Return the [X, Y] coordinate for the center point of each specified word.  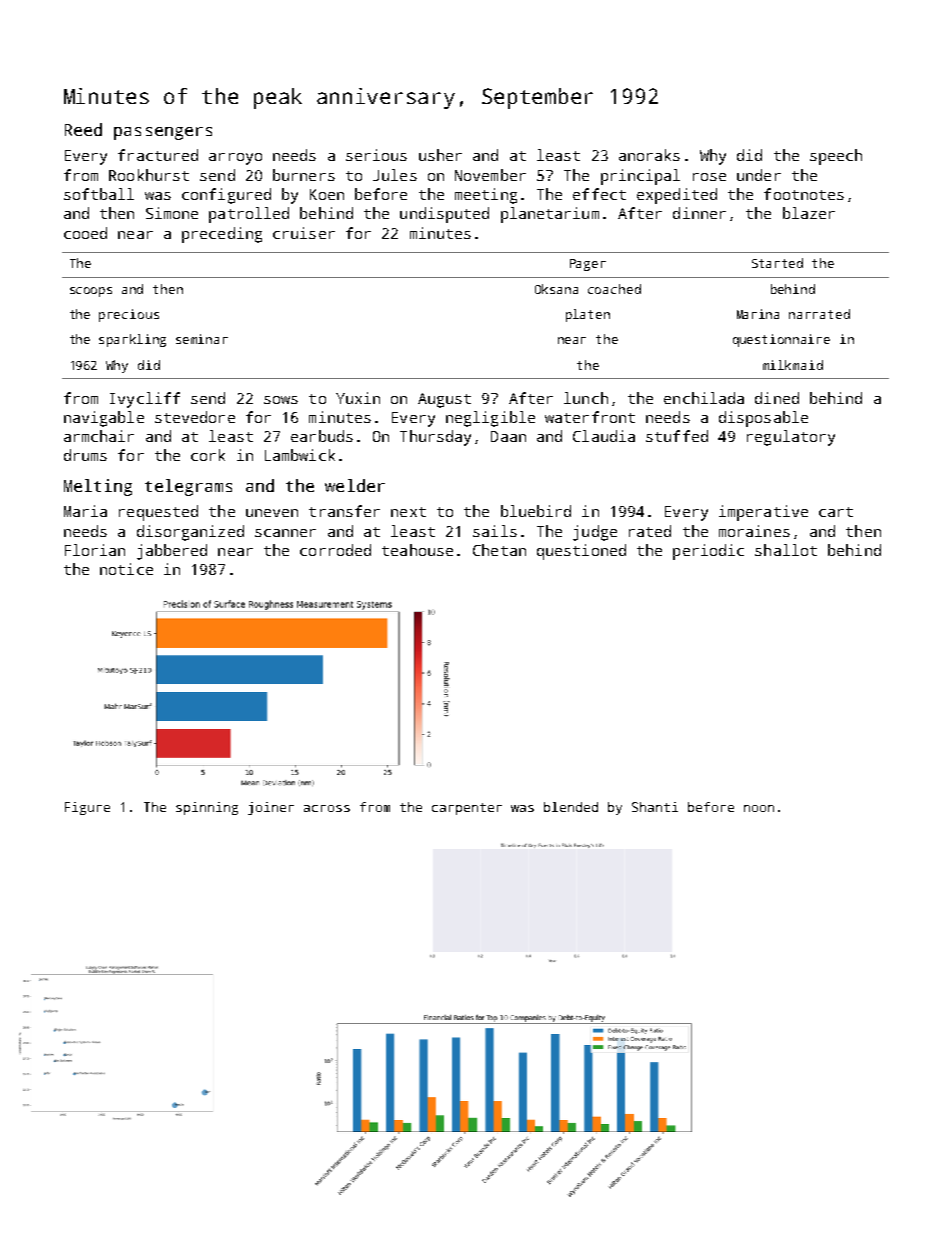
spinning [207, 808]
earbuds [322, 436]
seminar [202, 339]
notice [126, 569]
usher [440, 155]
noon [759, 808]
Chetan [499, 550]
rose [709, 177]
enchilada [704, 398]
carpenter [467, 809]
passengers [163, 133]
